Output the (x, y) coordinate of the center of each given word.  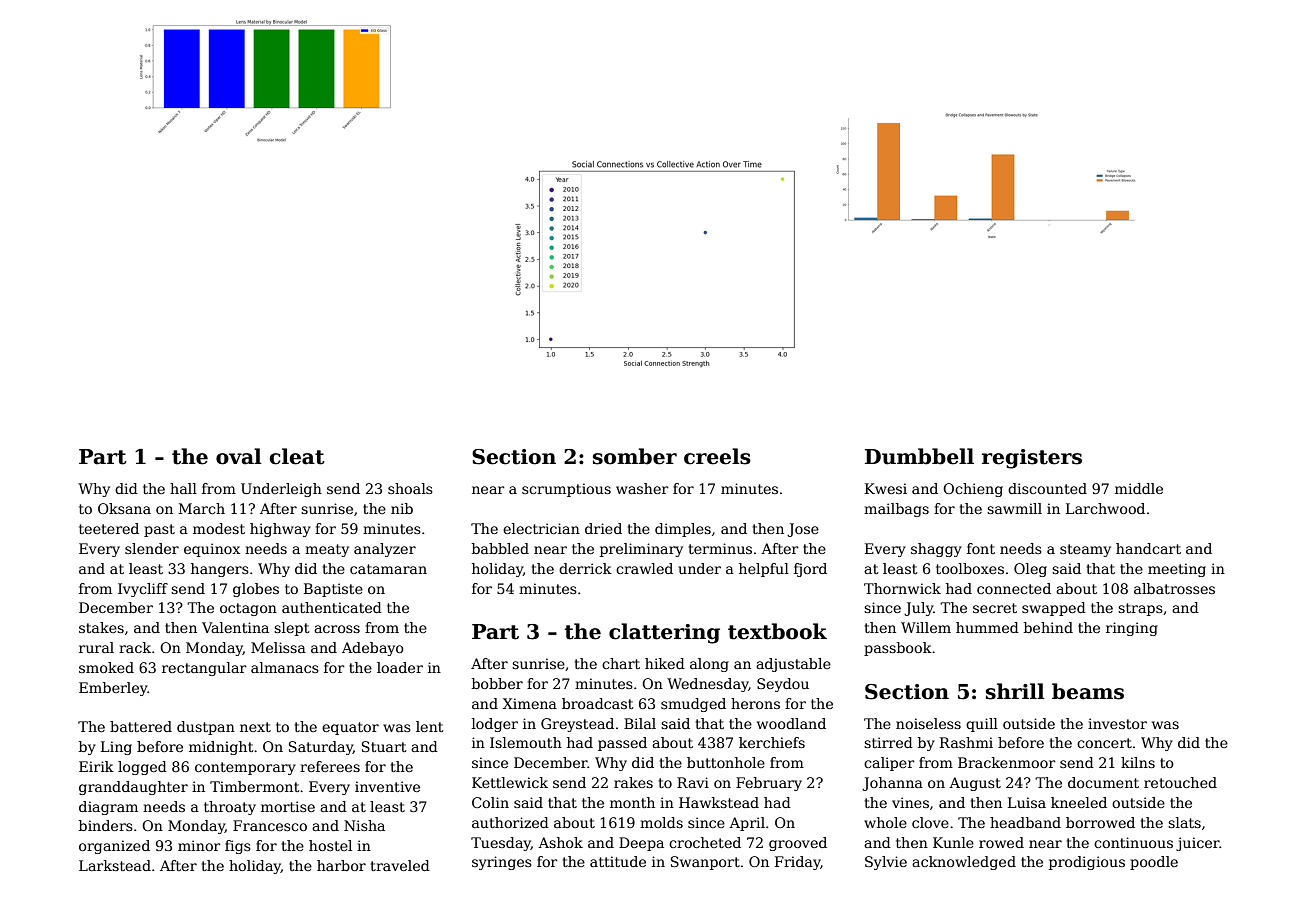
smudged (693, 705)
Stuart (384, 746)
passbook (898, 649)
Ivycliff (143, 590)
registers (1032, 459)
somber (635, 456)
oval (239, 456)
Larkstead (115, 865)
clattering (664, 633)
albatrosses (1174, 588)
